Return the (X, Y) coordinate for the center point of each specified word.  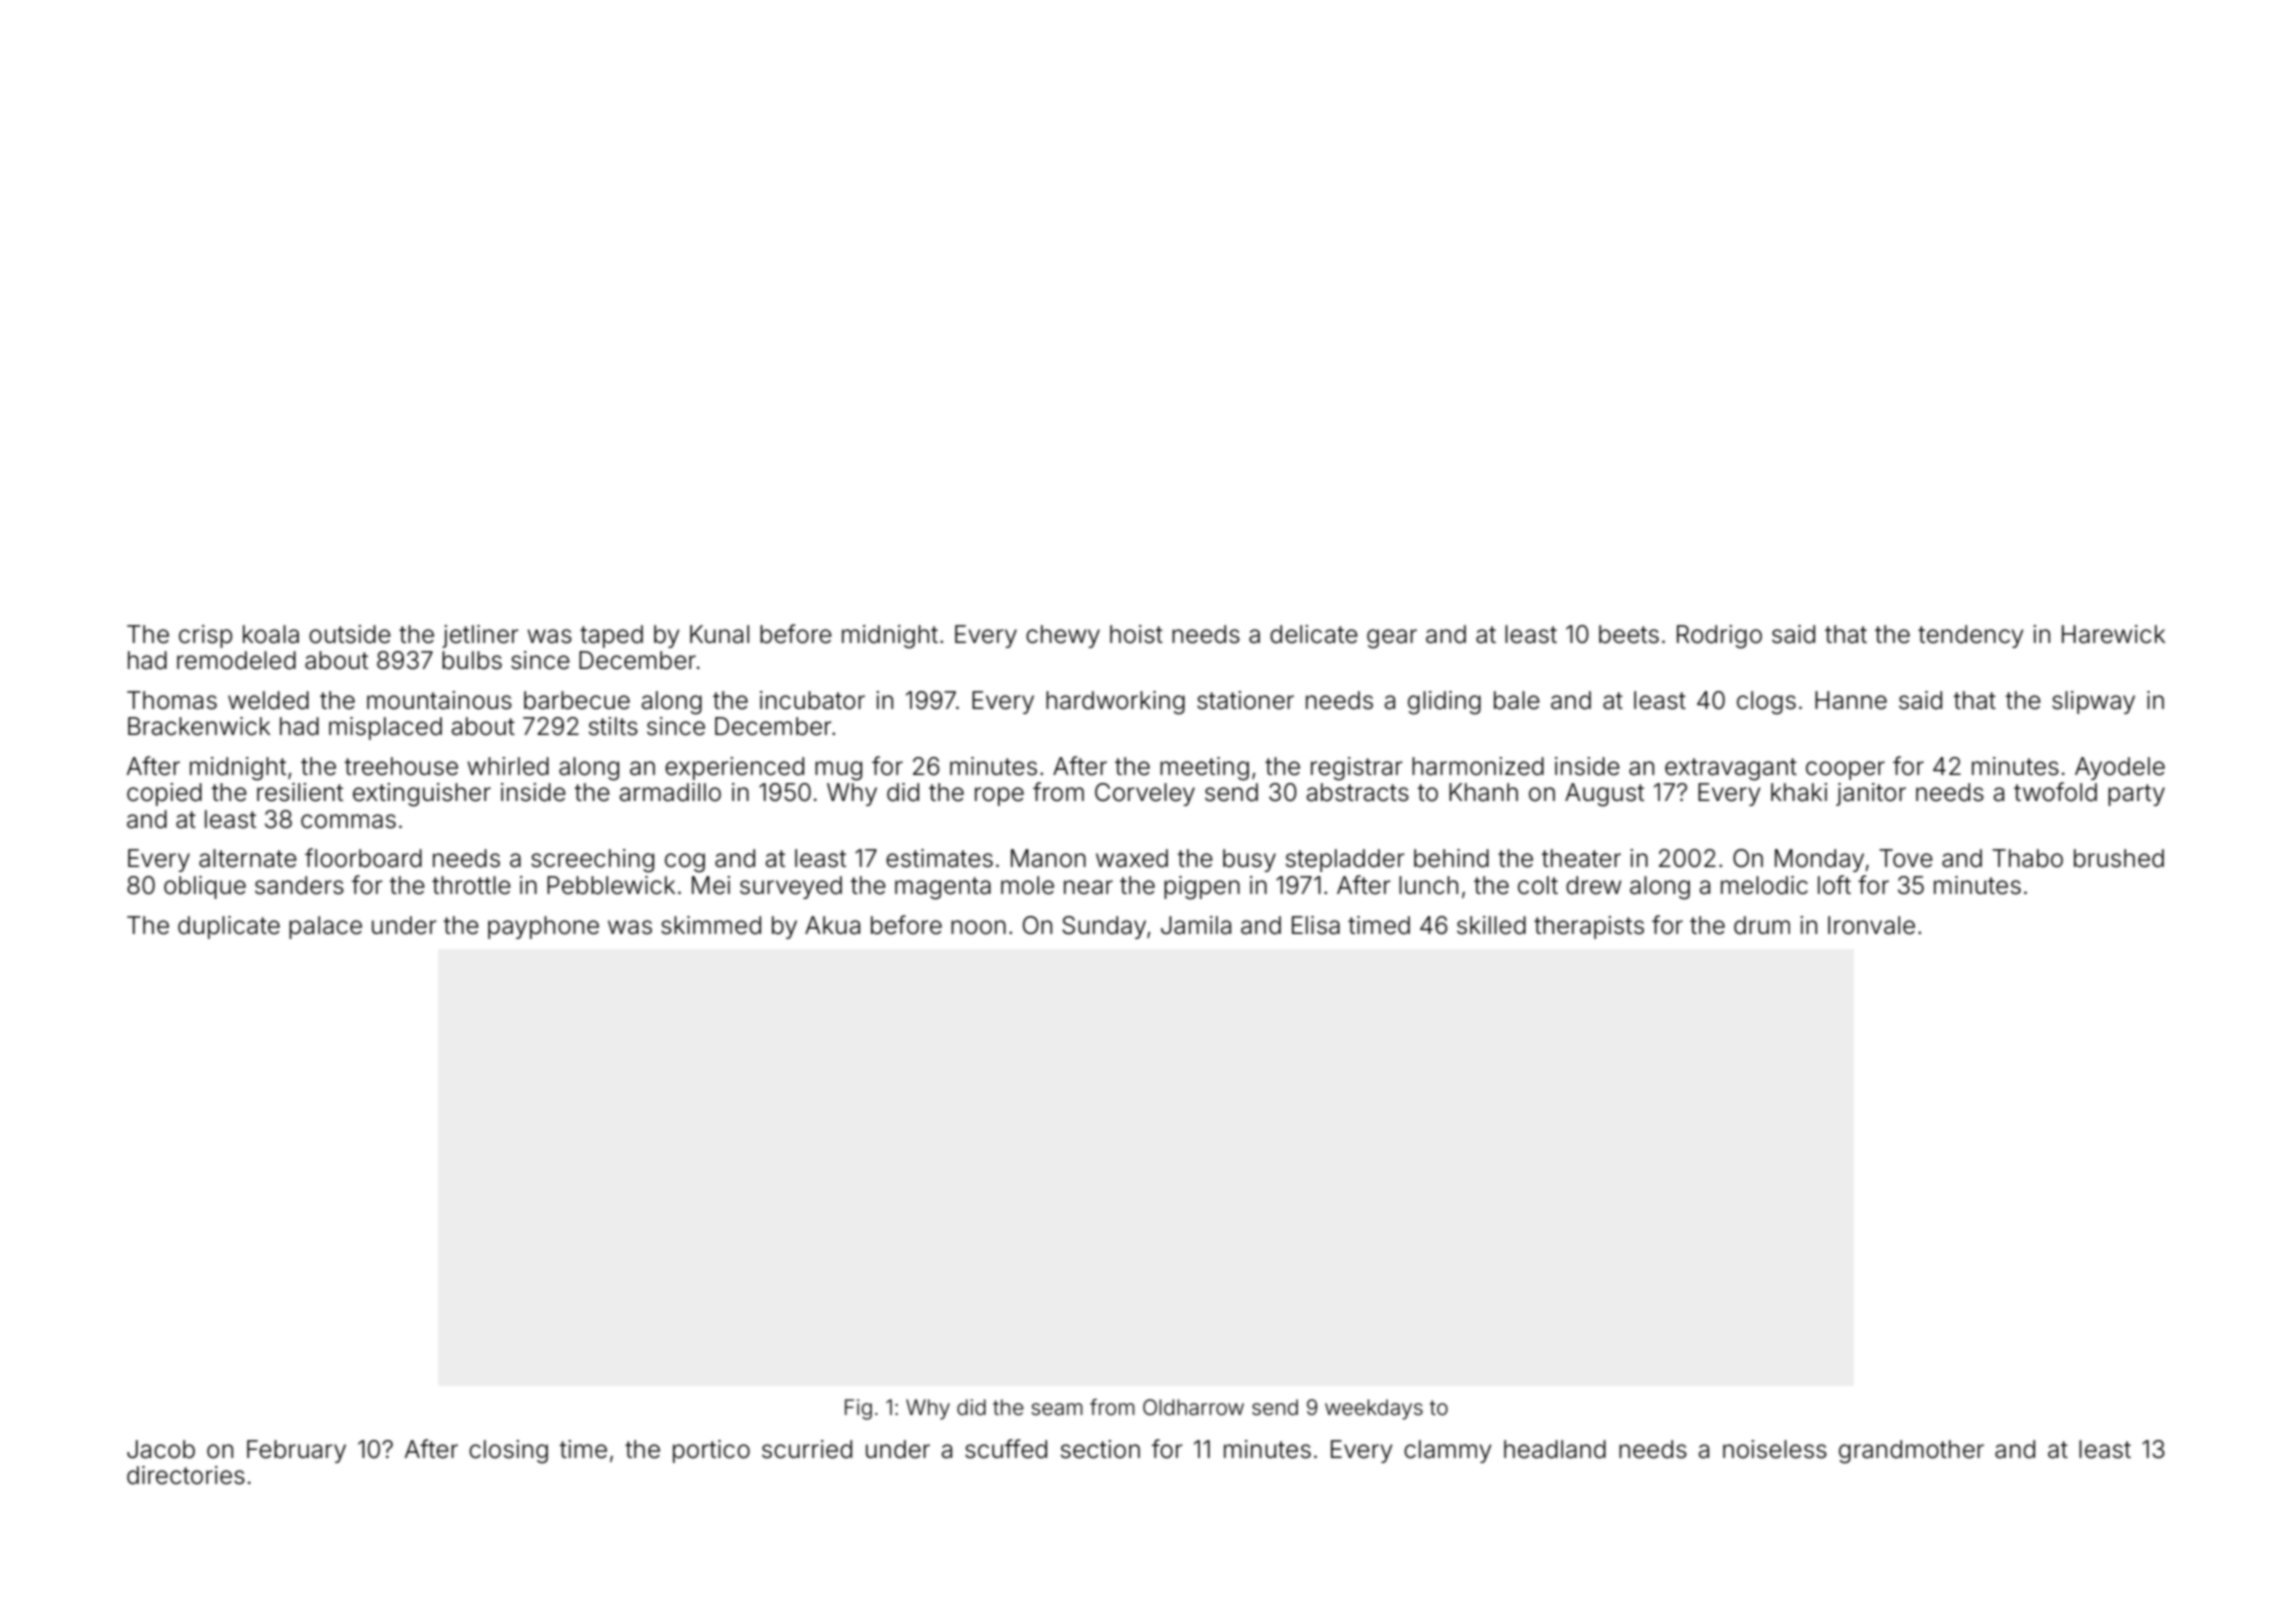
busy (1249, 860)
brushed (2119, 858)
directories (186, 1475)
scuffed (1006, 1449)
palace (325, 927)
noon (978, 927)
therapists (1589, 927)
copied (164, 794)
